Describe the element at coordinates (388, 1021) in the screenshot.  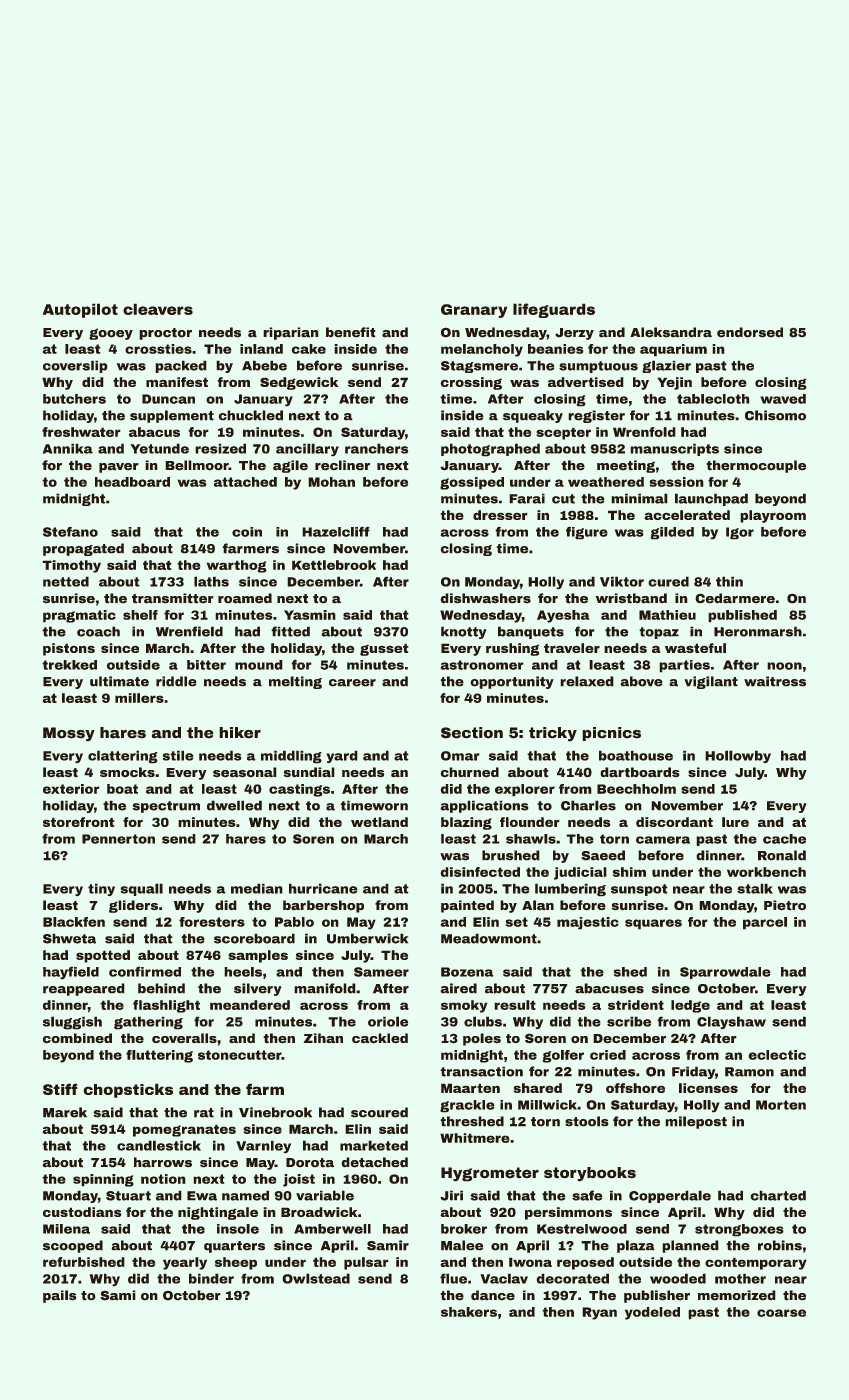
I see `oriole` at that location.
